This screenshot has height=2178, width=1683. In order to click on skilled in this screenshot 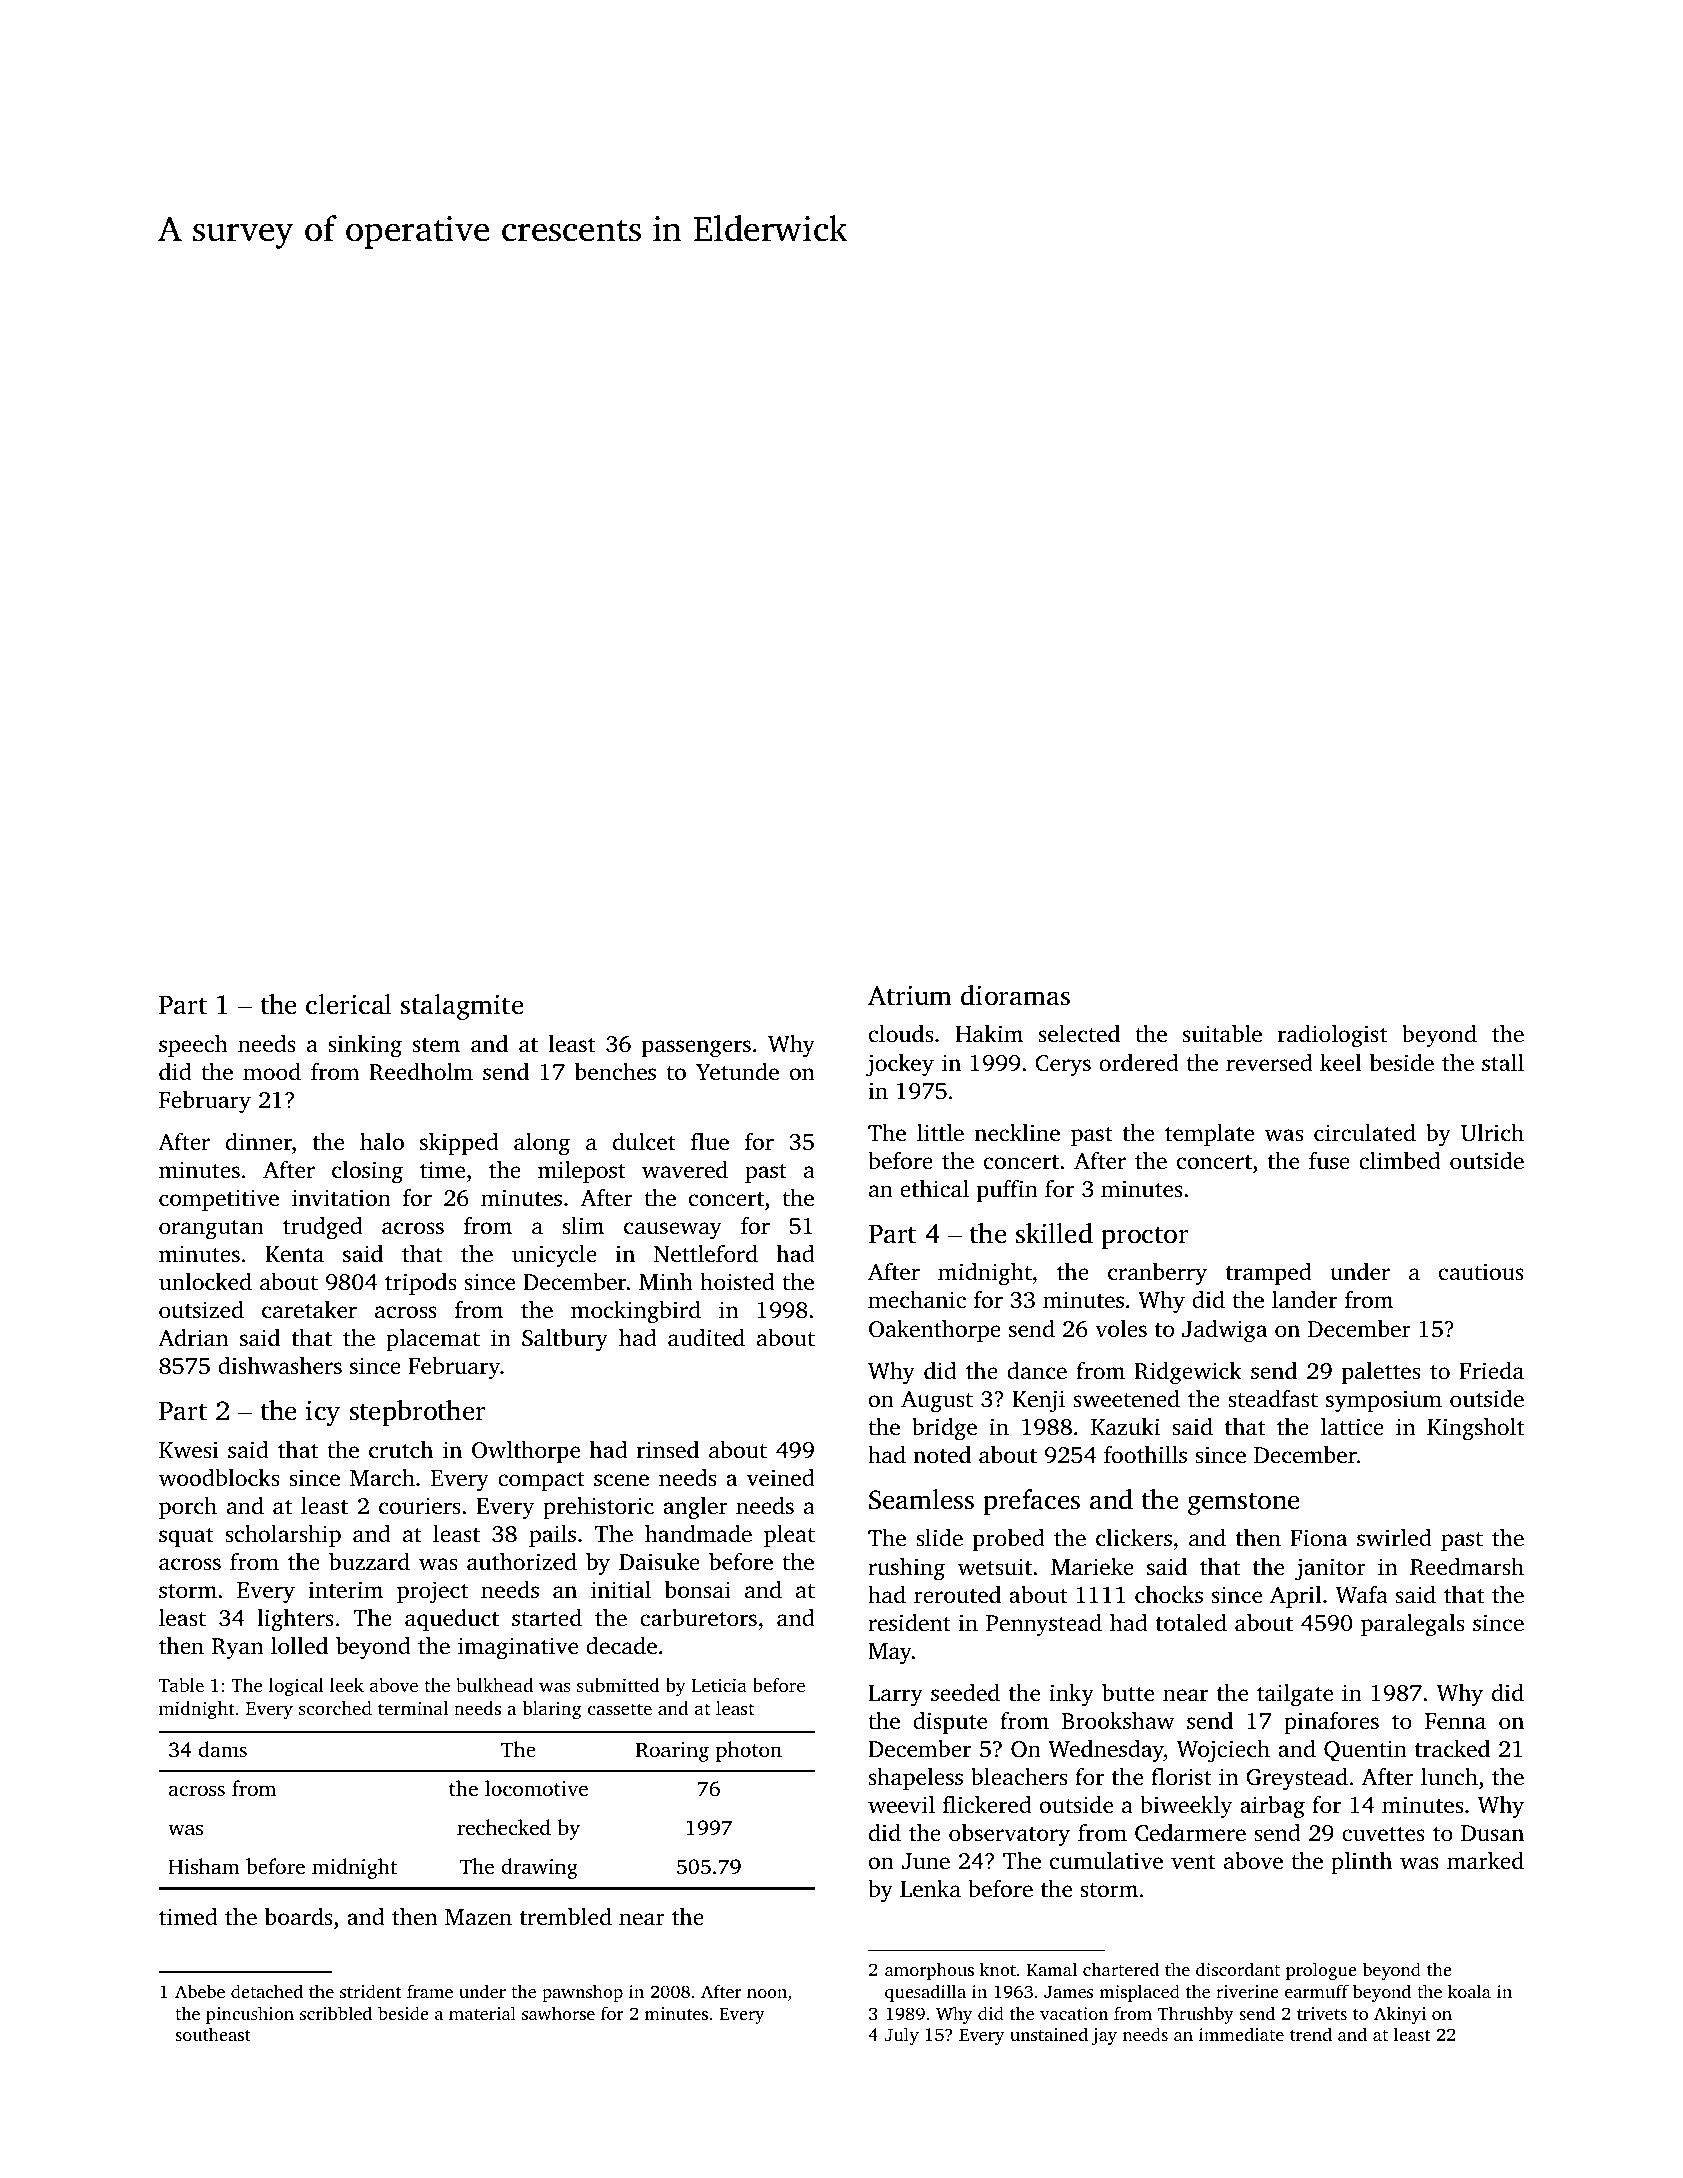, I will do `click(1054, 1233)`.
